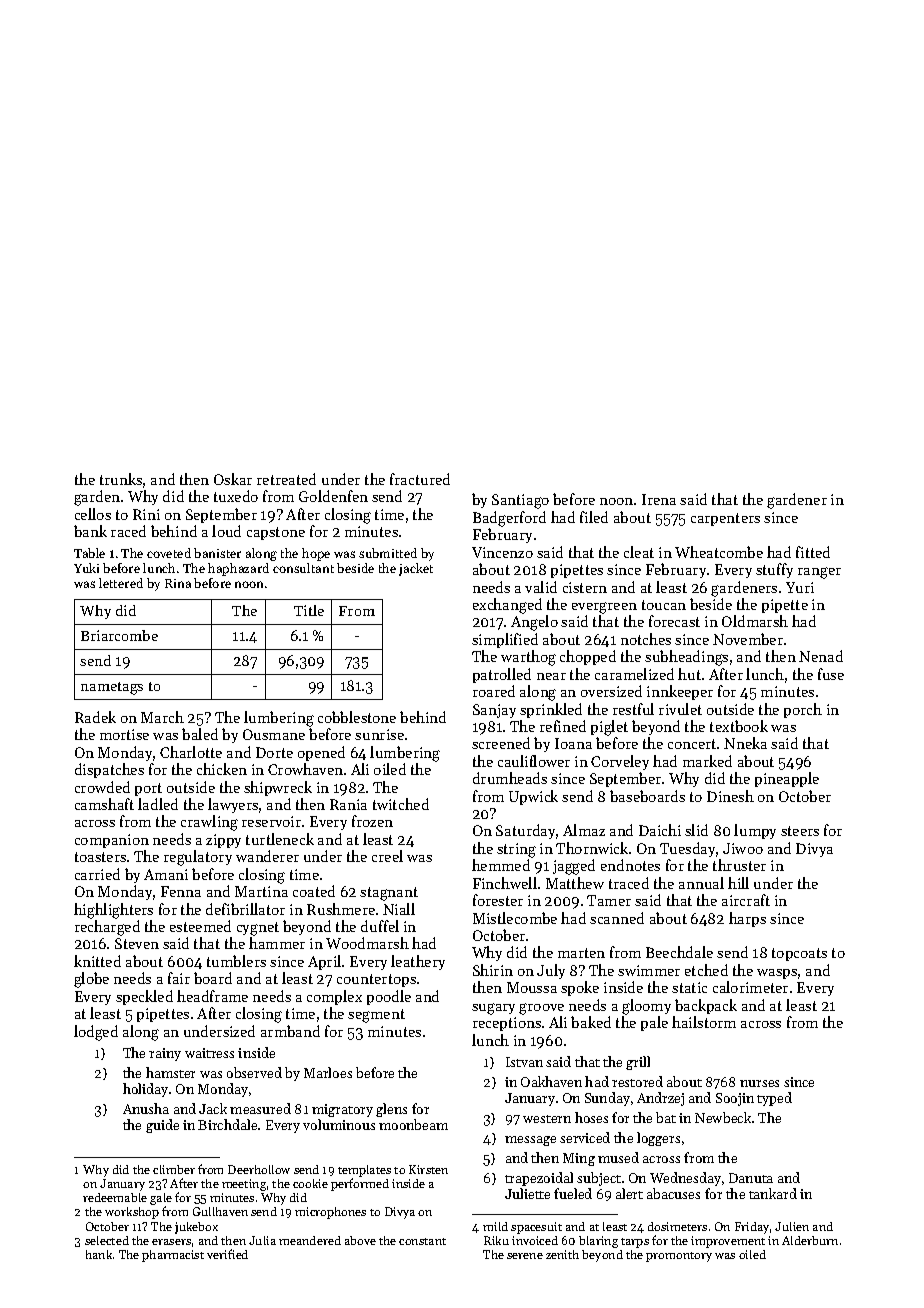 The image size is (924, 1308). Describe the element at coordinates (774, 1099) in the screenshot. I see `typed` at that location.
